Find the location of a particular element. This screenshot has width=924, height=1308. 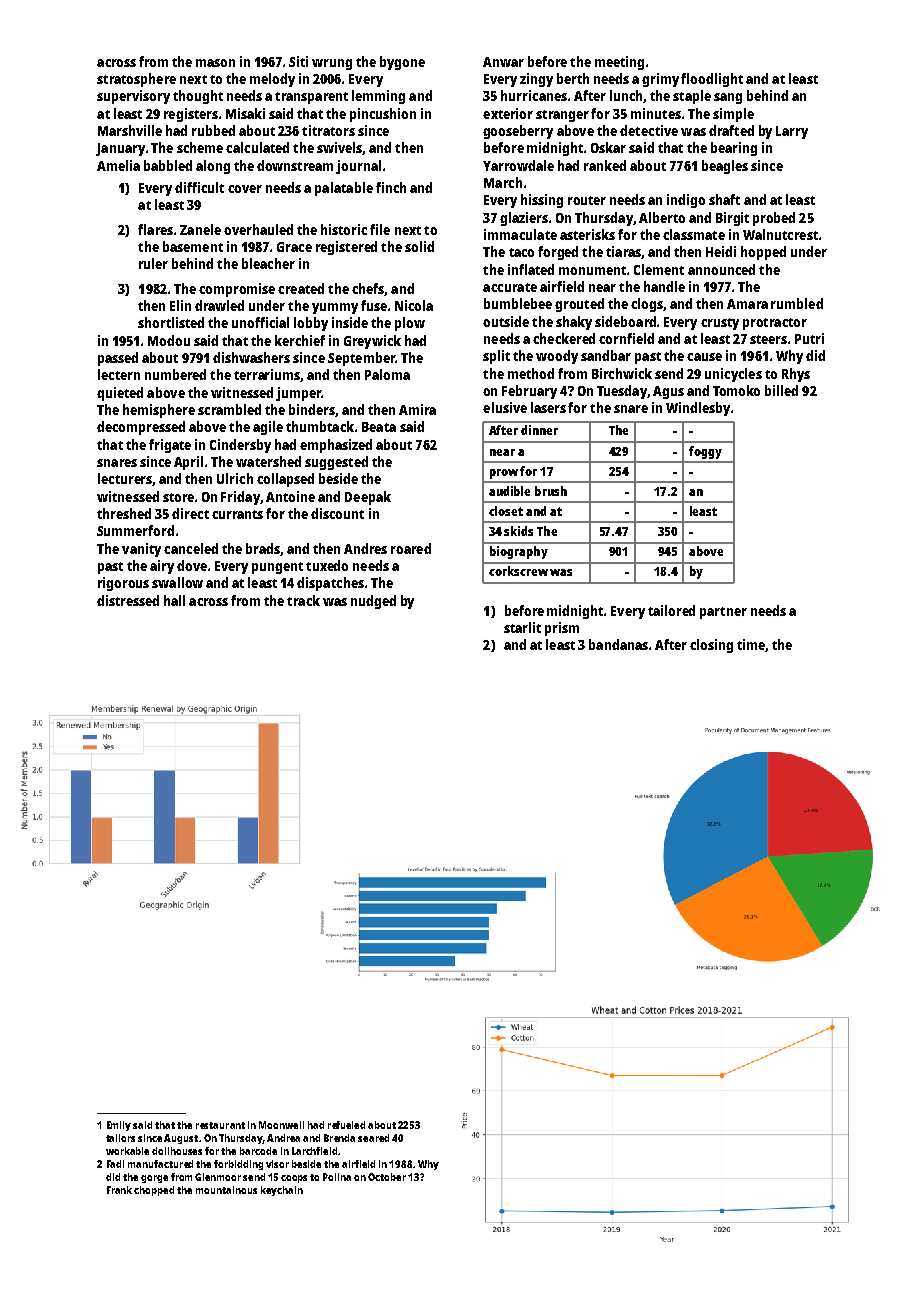

nudged is located at coordinates (373, 602).
